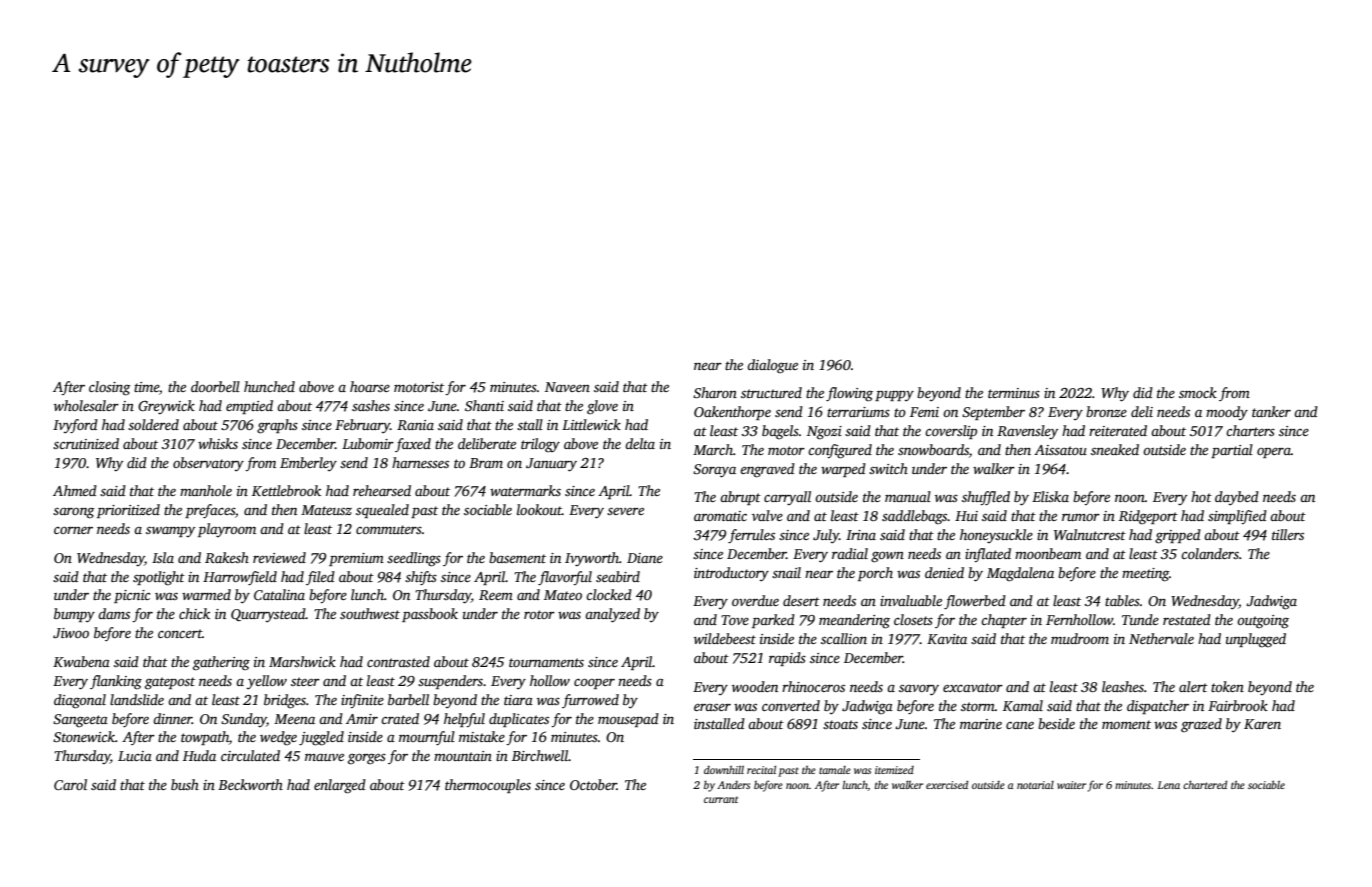 The image size is (1372, 887). Describe the element at coordinates (170, 683) in the image. I see `gatepost` at that location.
